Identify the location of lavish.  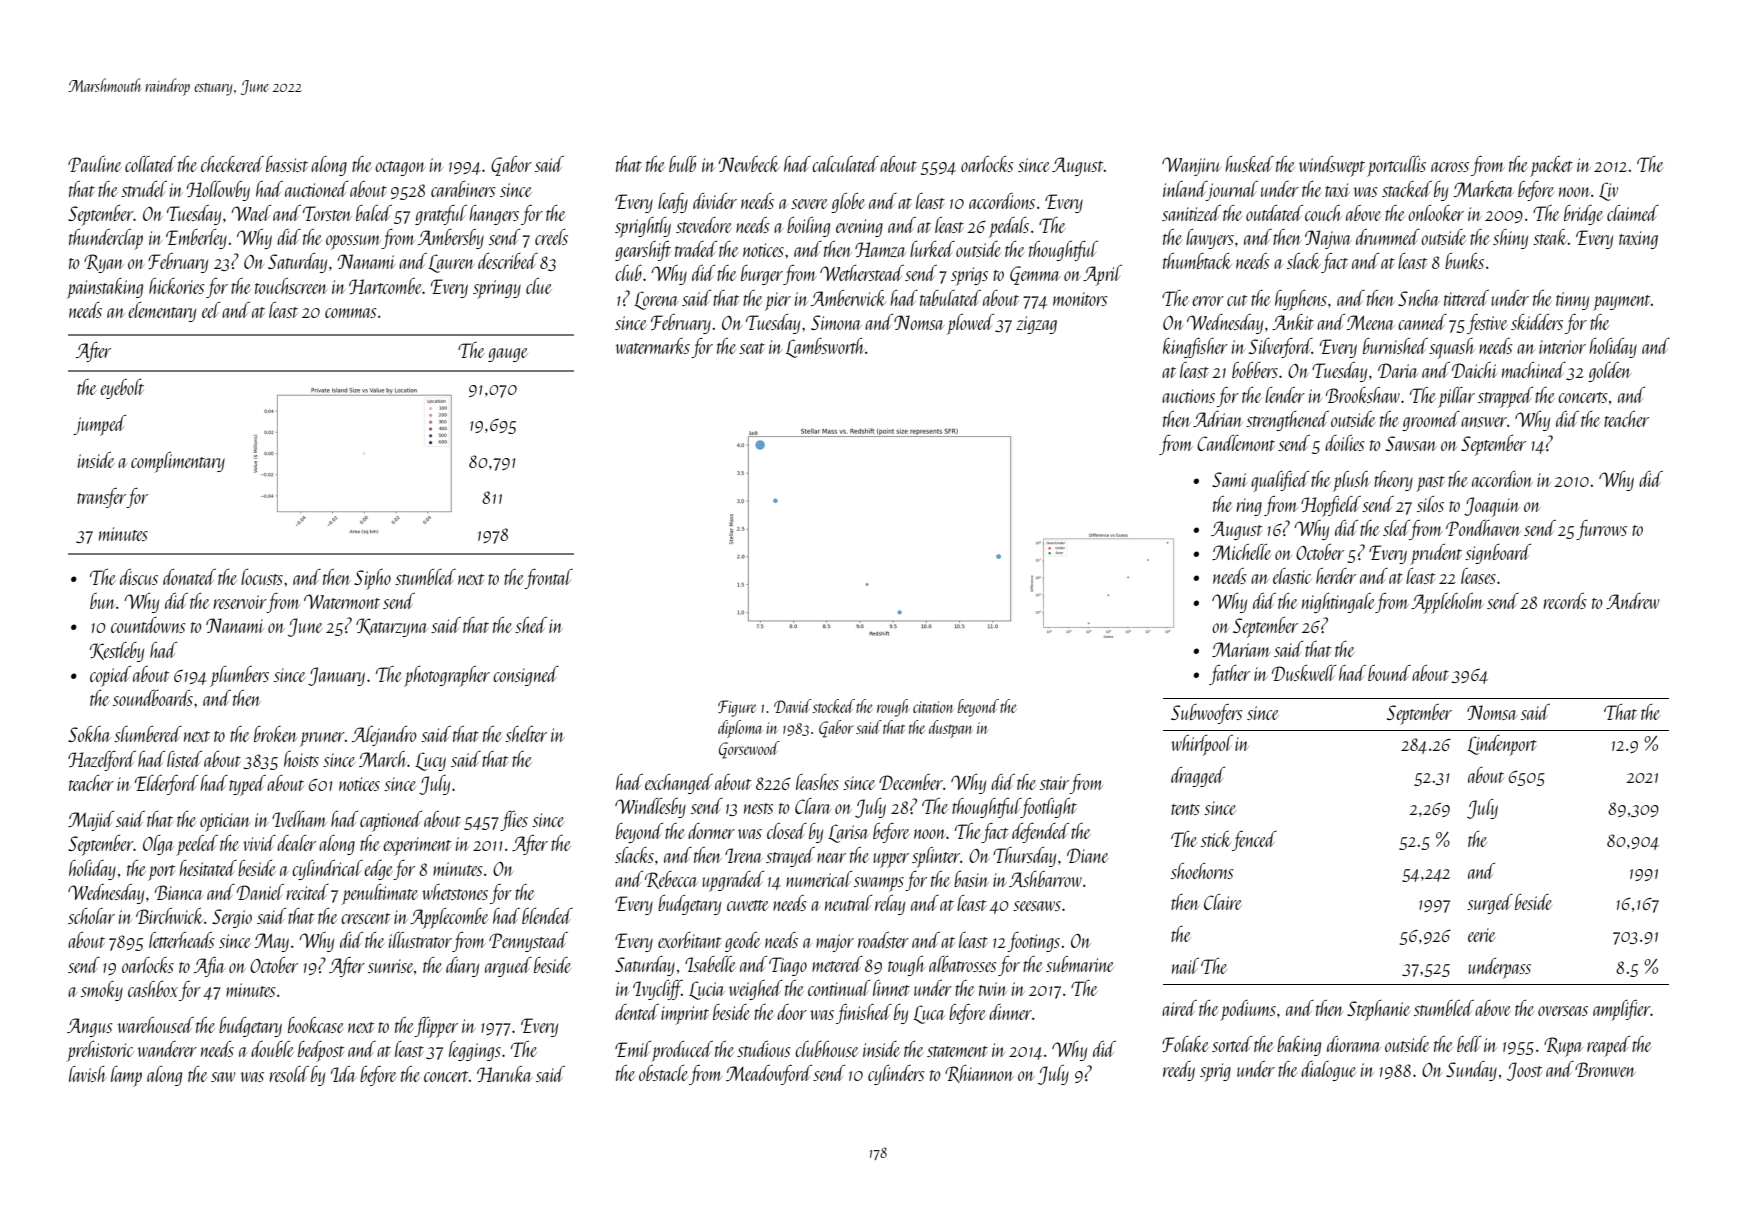
(88, 1074).
